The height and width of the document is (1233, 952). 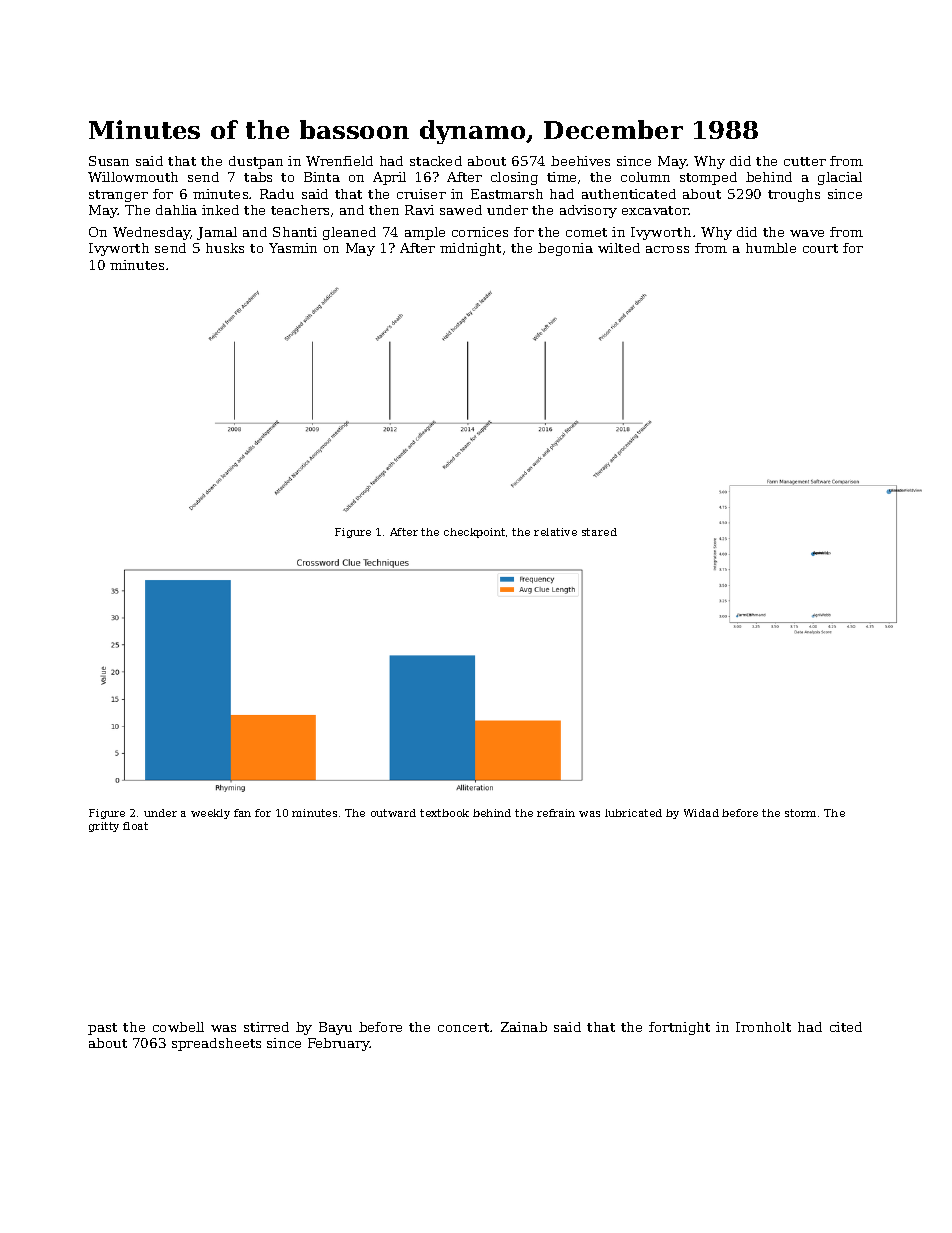 What do you see at coordinates (242, 813) in the document?
I see `fan` at bounding box center [242, 813].
